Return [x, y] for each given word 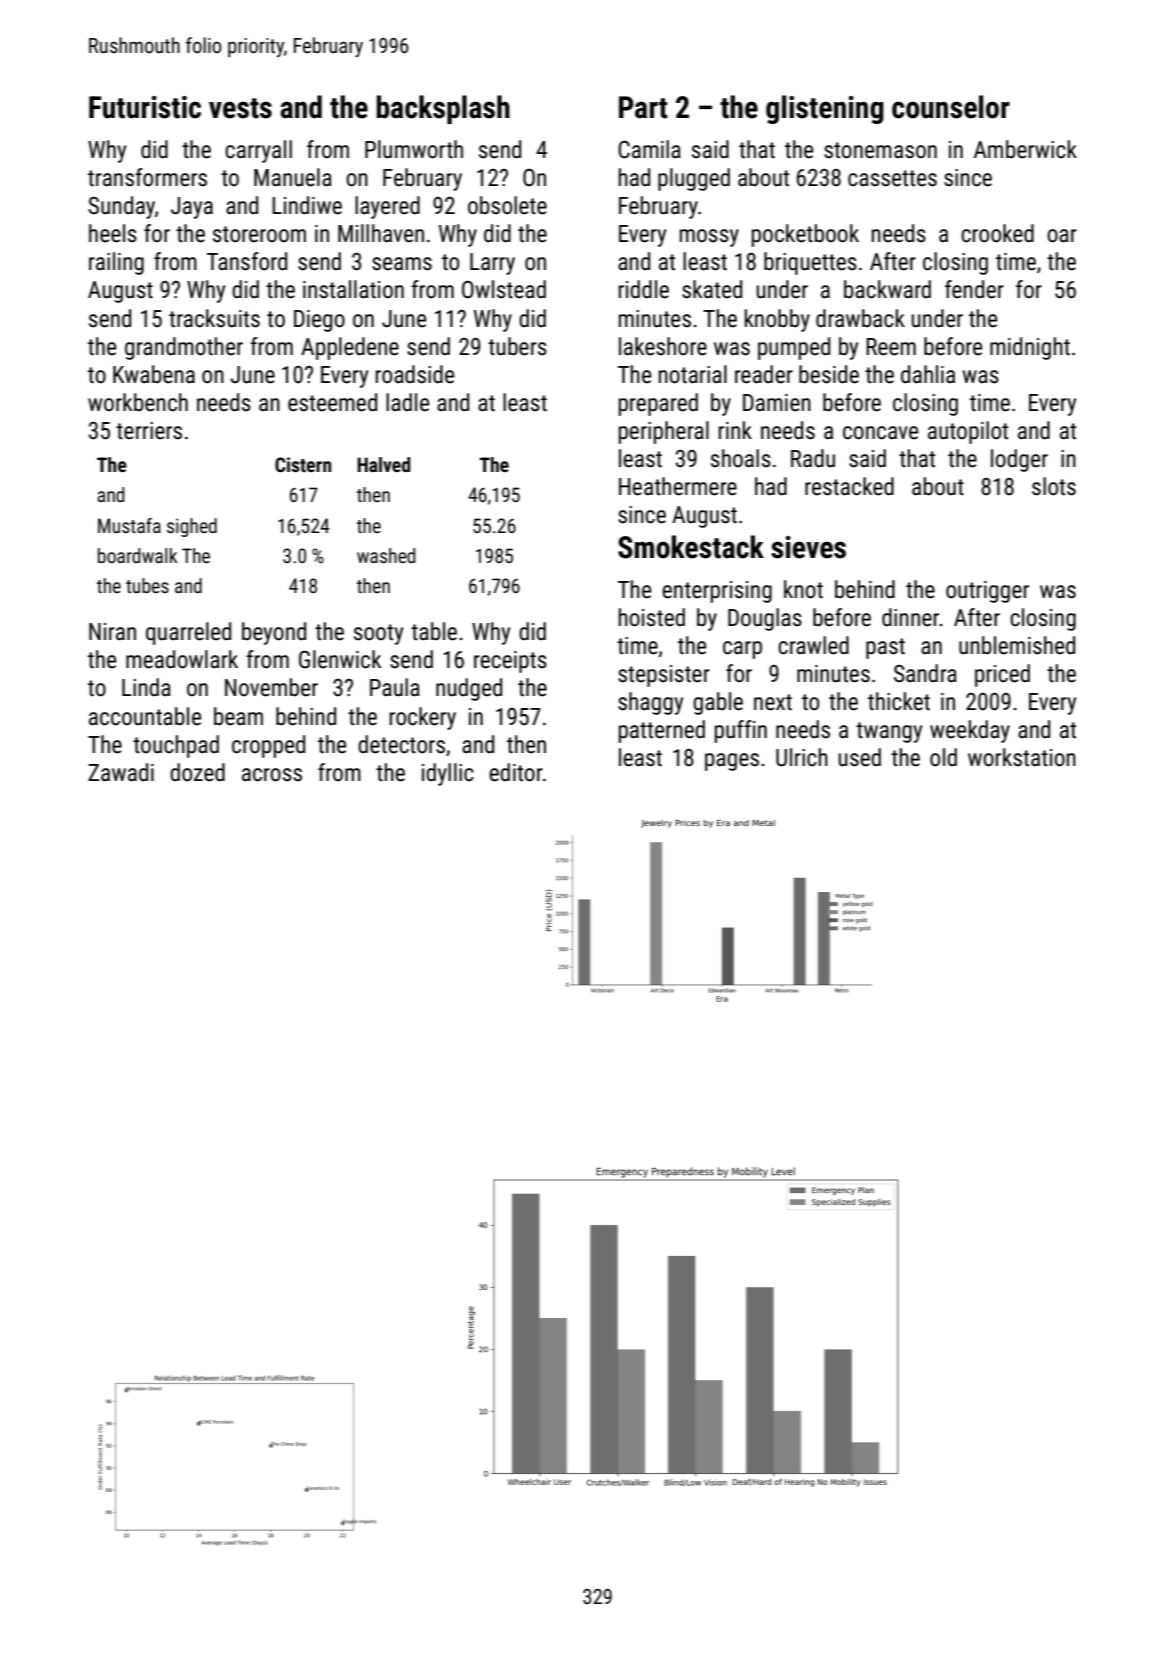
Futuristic [145, 107]
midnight [1030, 348]
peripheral [664, 432]
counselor [951, 107]
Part [643, 107]
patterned [662, 731]
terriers [149, 431]
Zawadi [121, 772]
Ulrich [802, 757]
